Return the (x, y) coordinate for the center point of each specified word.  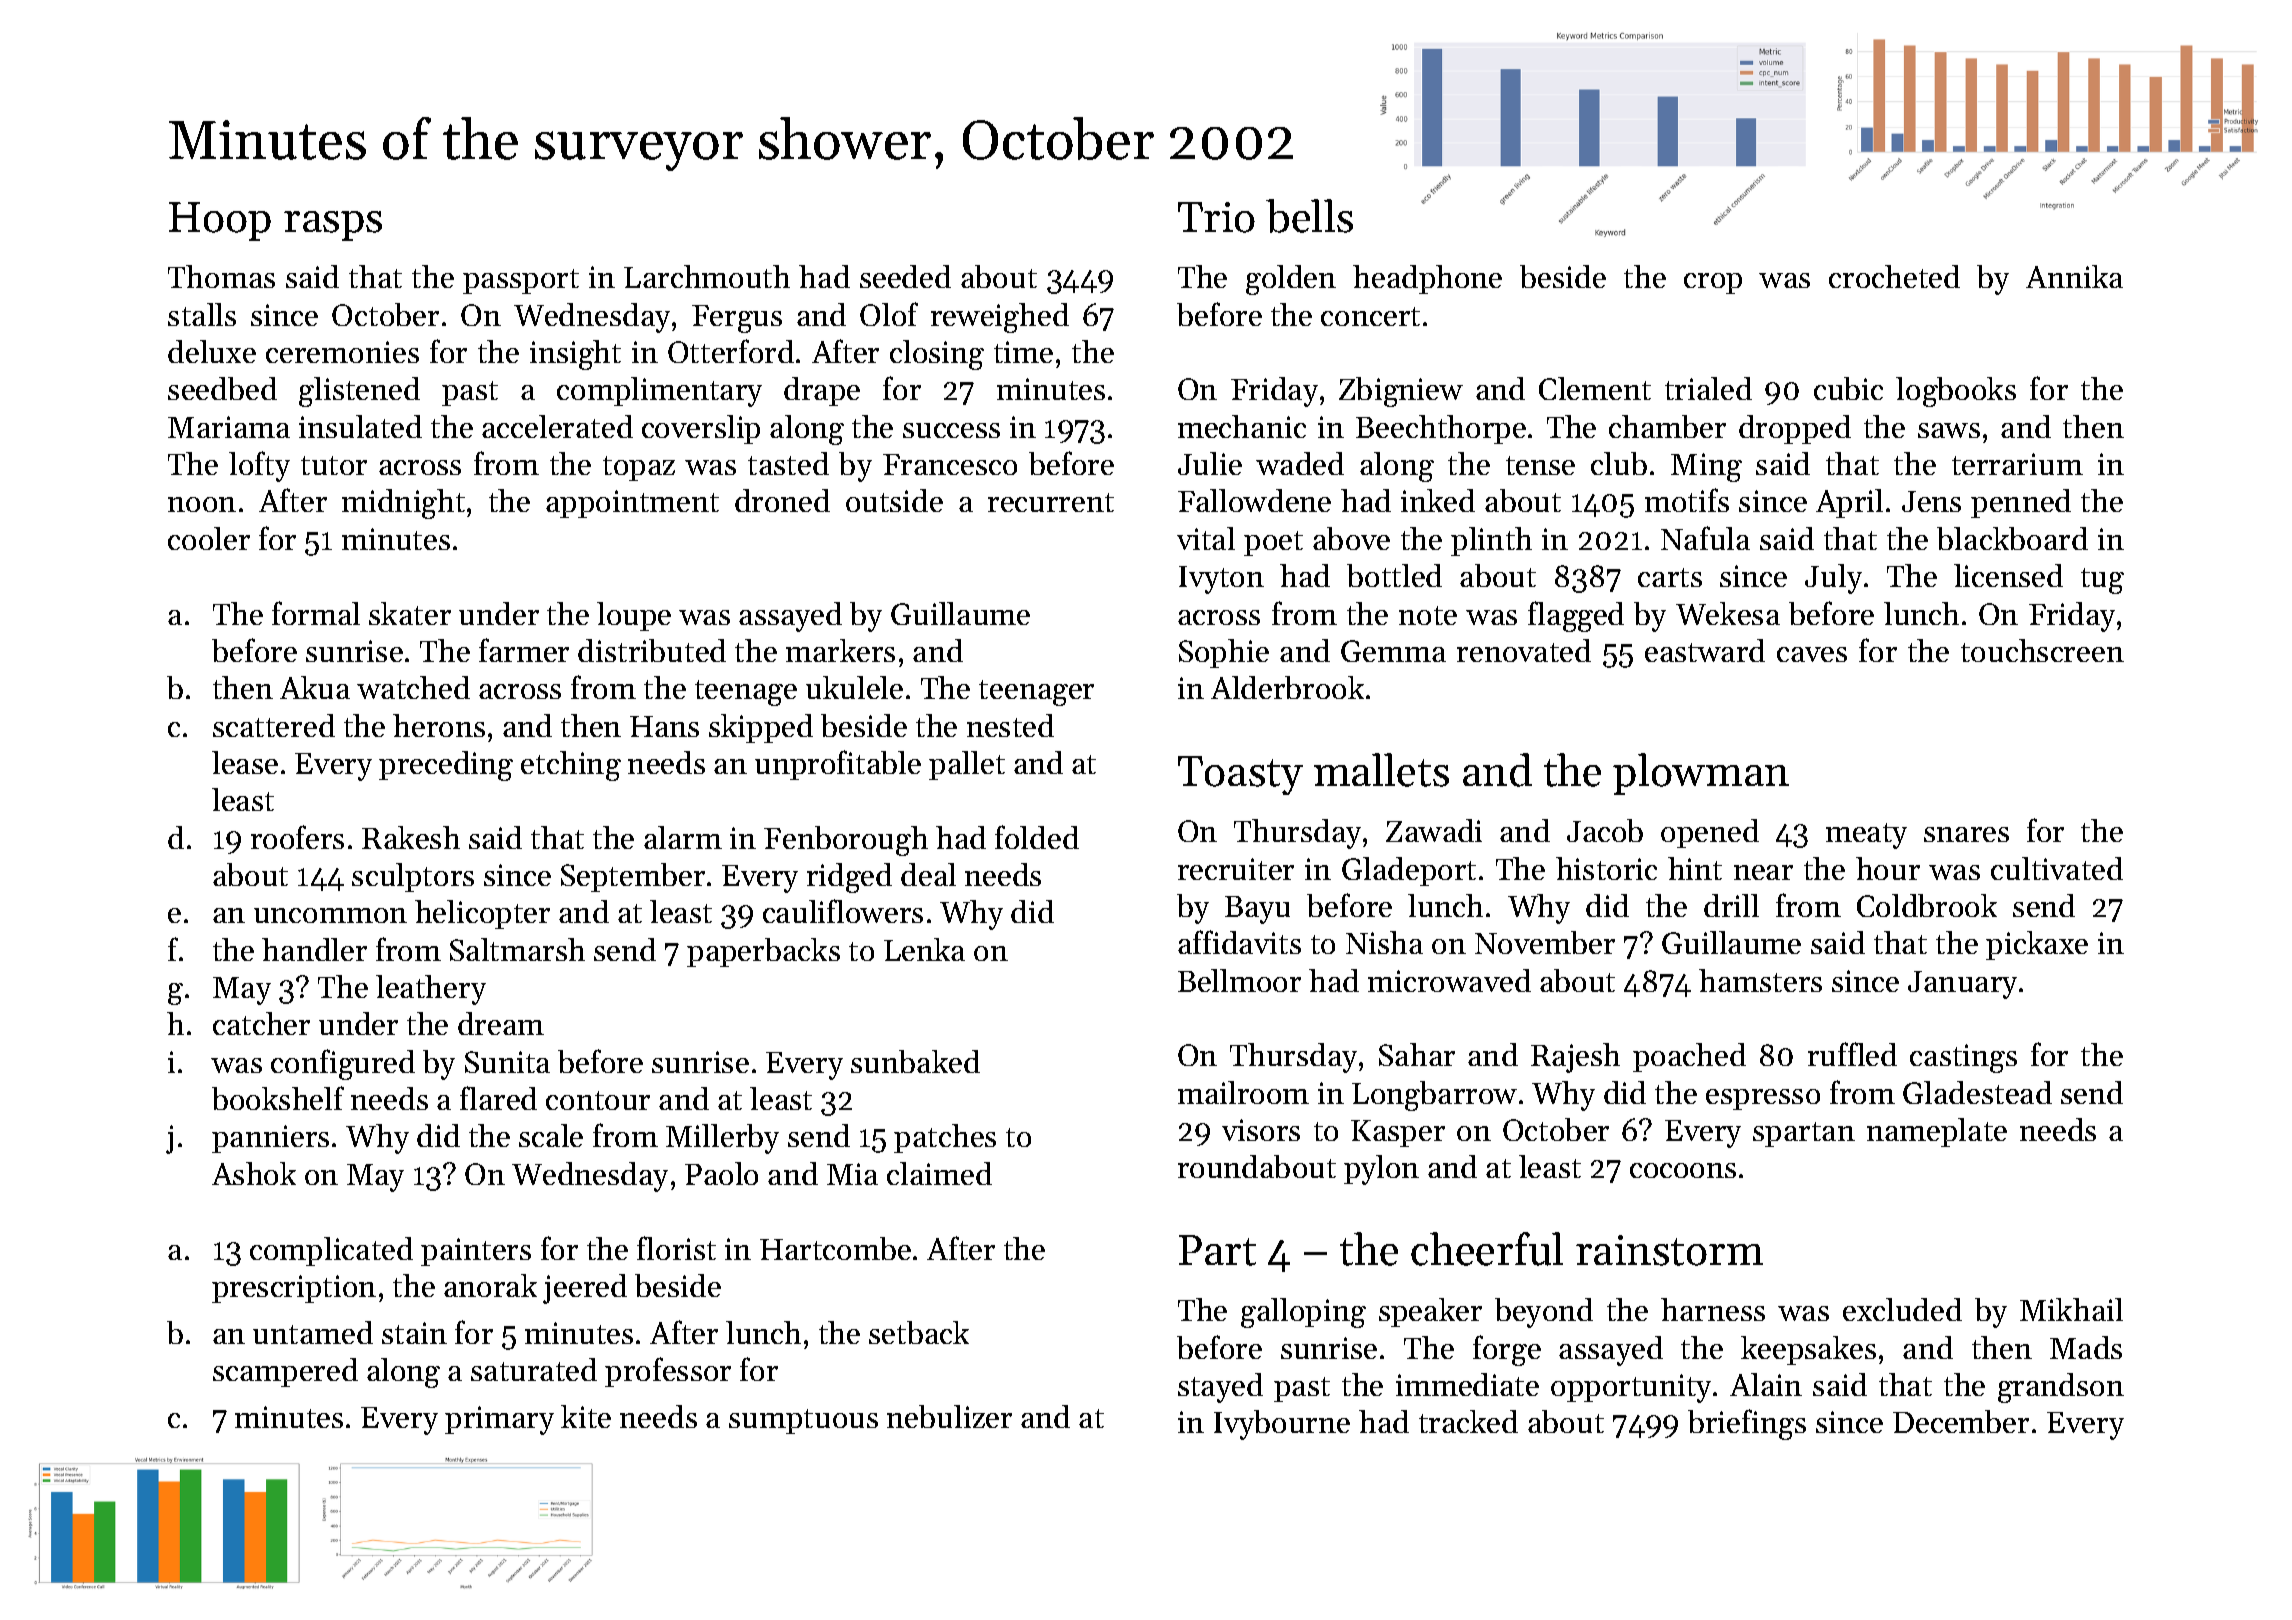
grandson (2061, 1388)
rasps (333, 226)
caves (1812, 654)
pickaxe (2037, 945)
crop (1713, 283)
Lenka (924, 949)
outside (894, 500)
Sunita (507, 1062)
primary (499, 1420)
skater (410, 613)
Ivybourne (1282, 1425)
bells (1309, 216)
